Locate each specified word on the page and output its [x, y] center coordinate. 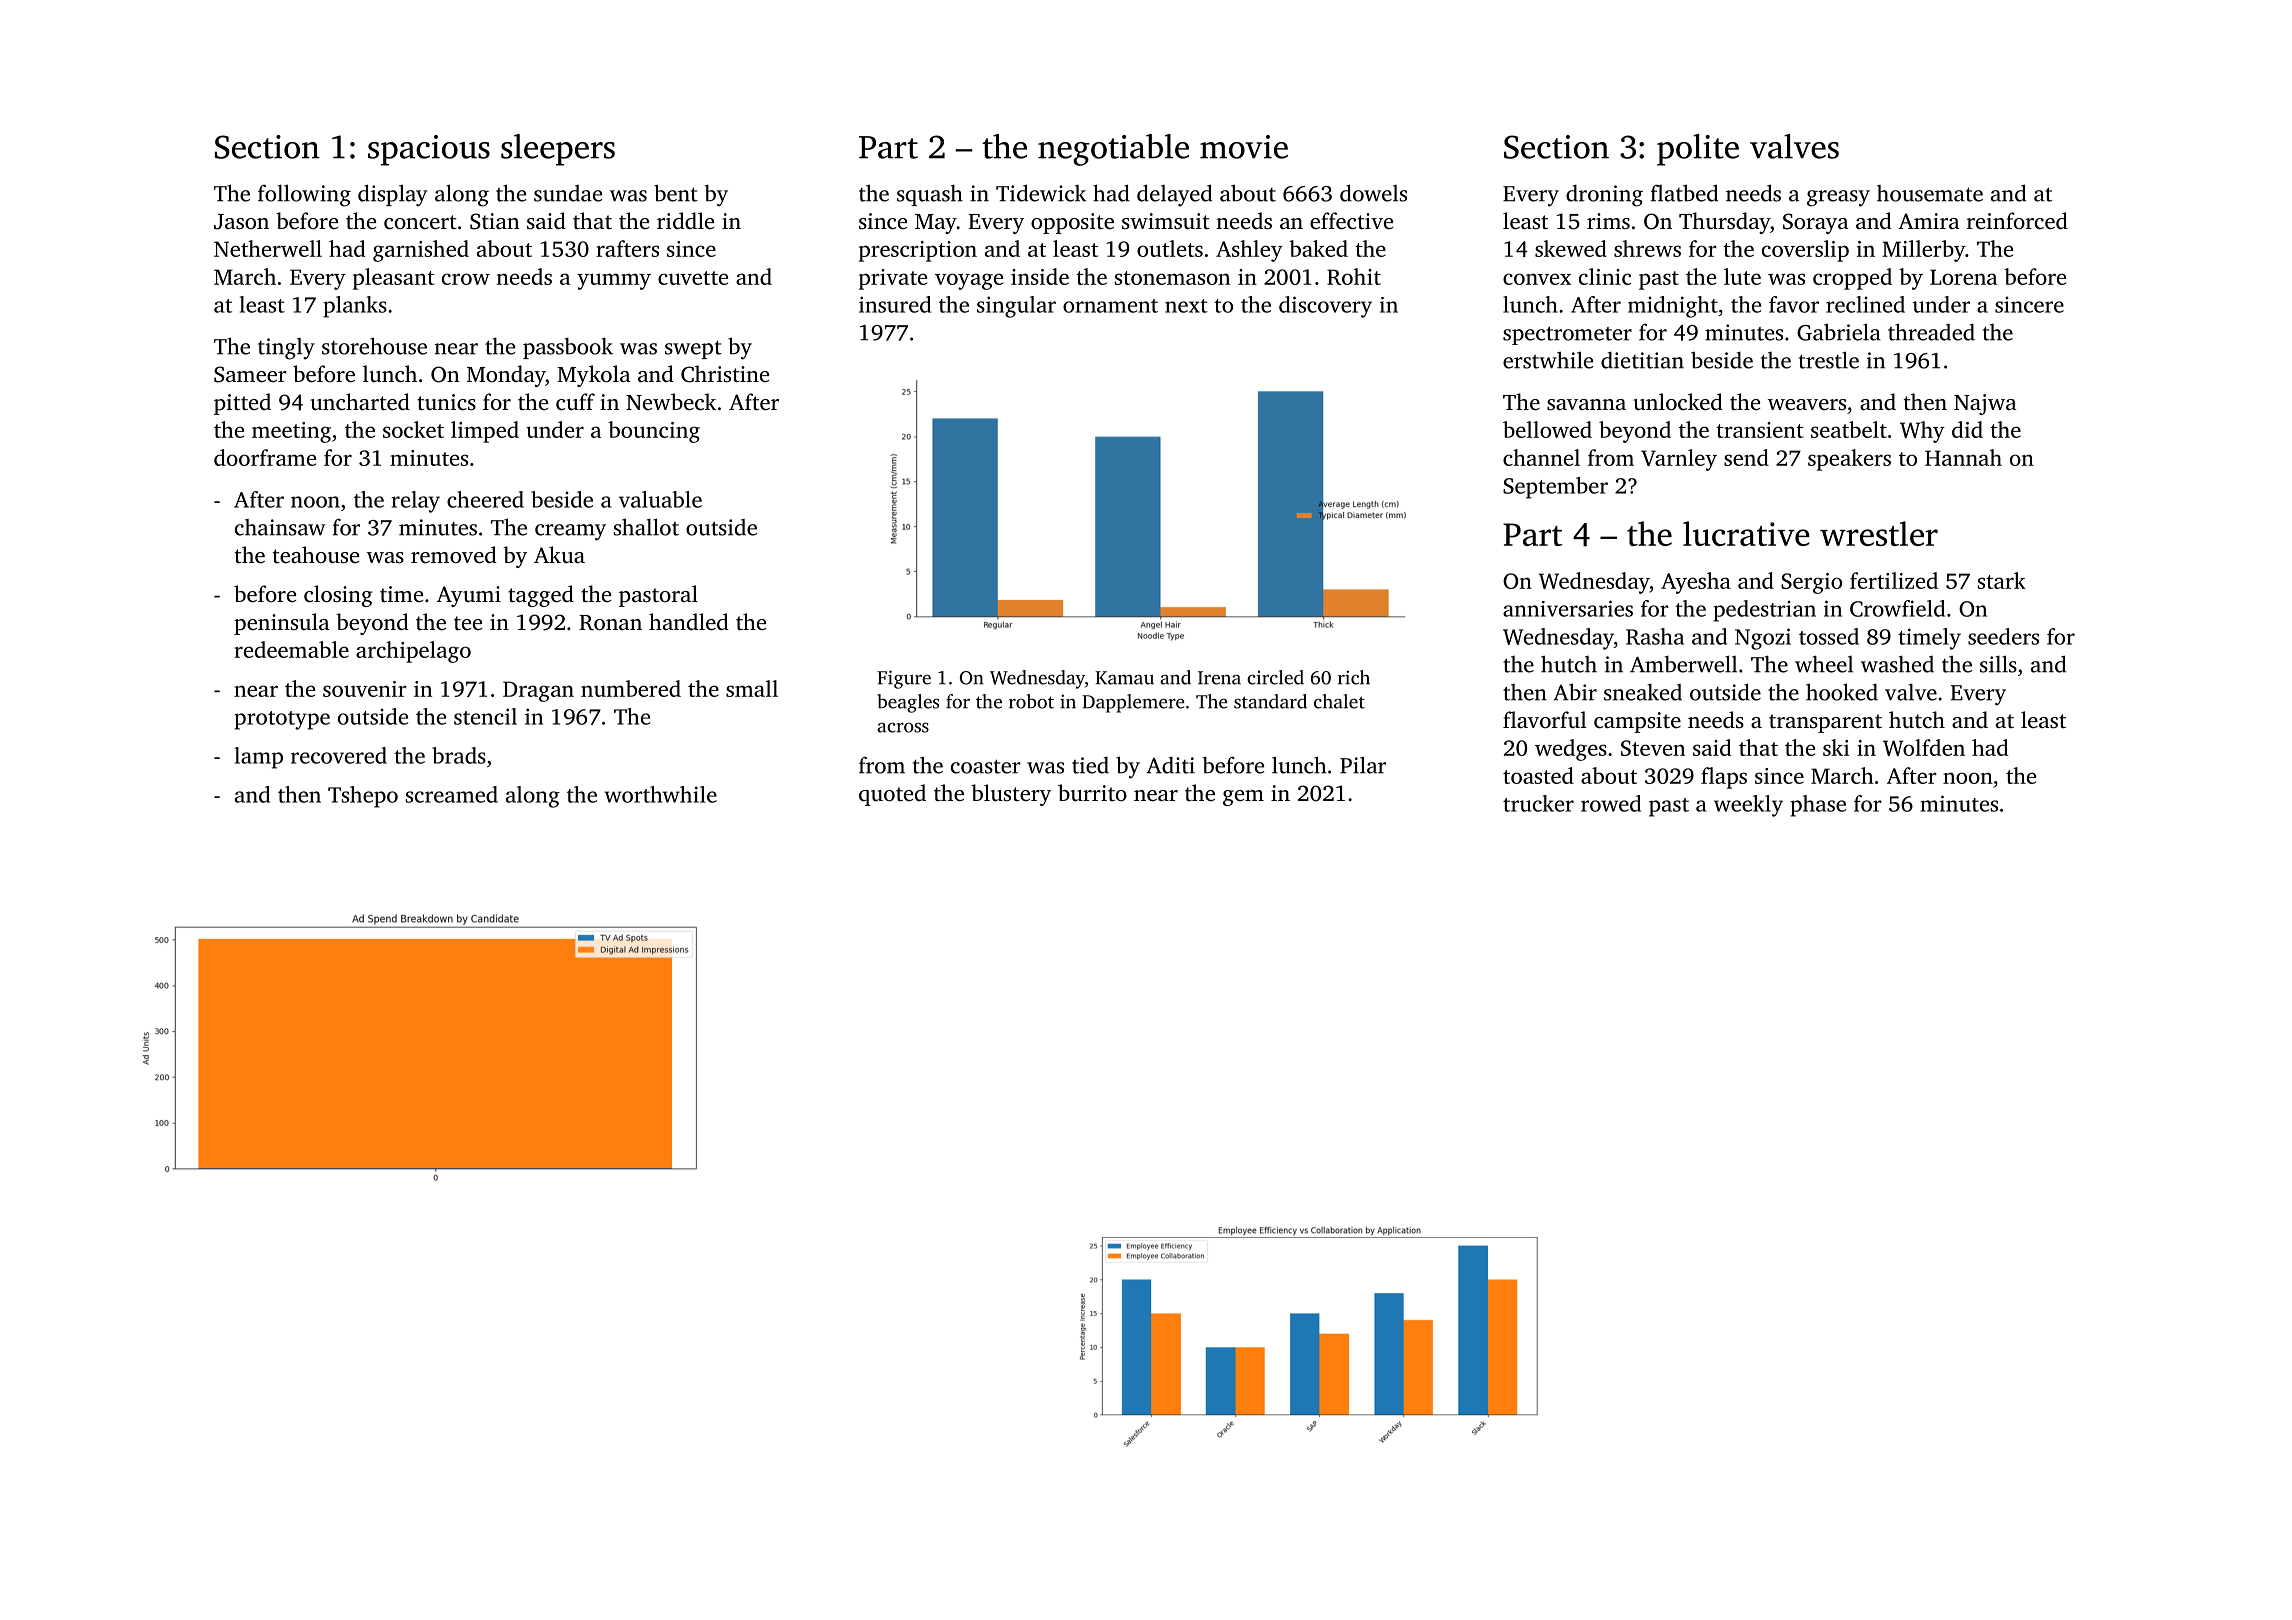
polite [1698, 150]
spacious [429, 150]
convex [1537, 279]
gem [1243, 798]
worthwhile [660, 794]
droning [1604, 195]
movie [1244, 147]
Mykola [594, 376]
